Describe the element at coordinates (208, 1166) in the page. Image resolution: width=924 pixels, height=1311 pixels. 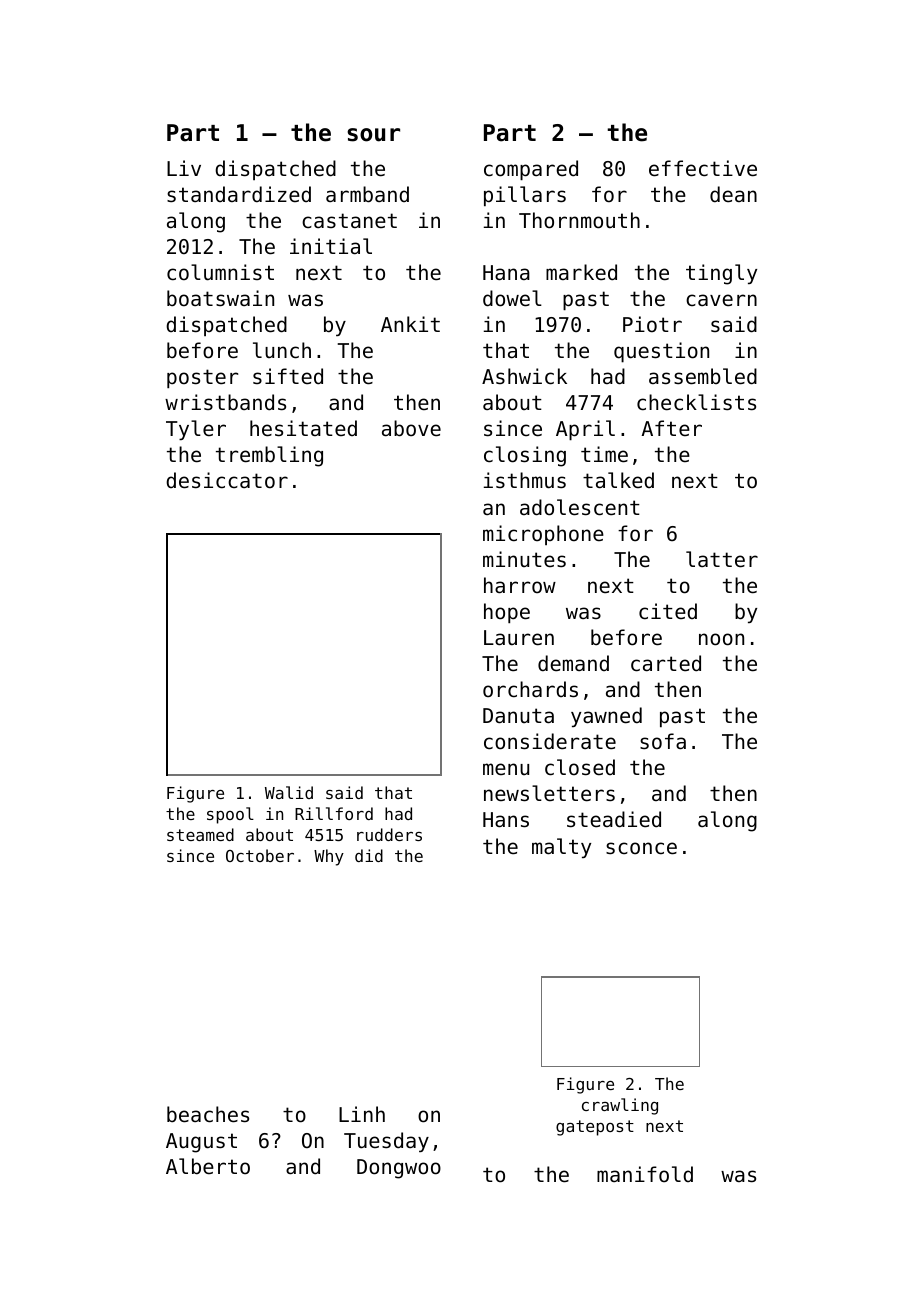
I see `Alberto` at that location.
